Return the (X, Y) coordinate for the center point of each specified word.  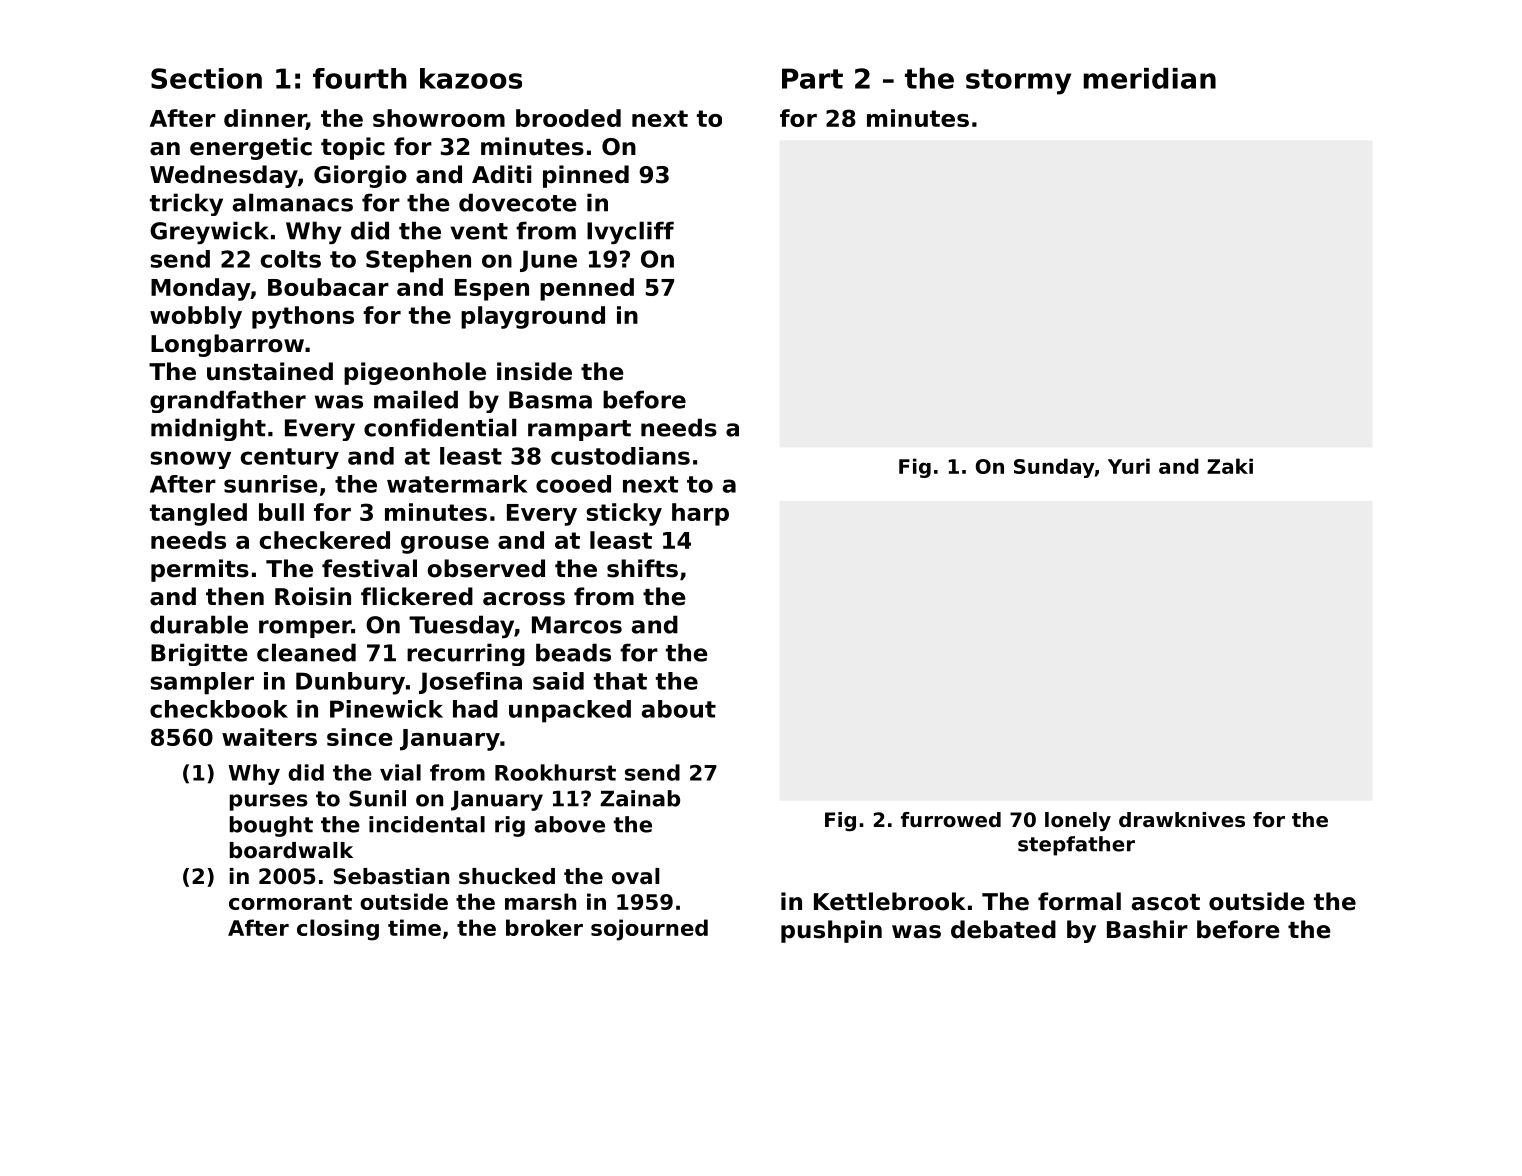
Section (206, 78)
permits (200, 570)
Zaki (1230, 466)
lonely (1078, 822)
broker (544, 927)
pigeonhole (415, 373)
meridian (1150, 78)
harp (700, 514)
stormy (1018, 82)
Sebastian (391, 876)
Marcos (577, 625)
